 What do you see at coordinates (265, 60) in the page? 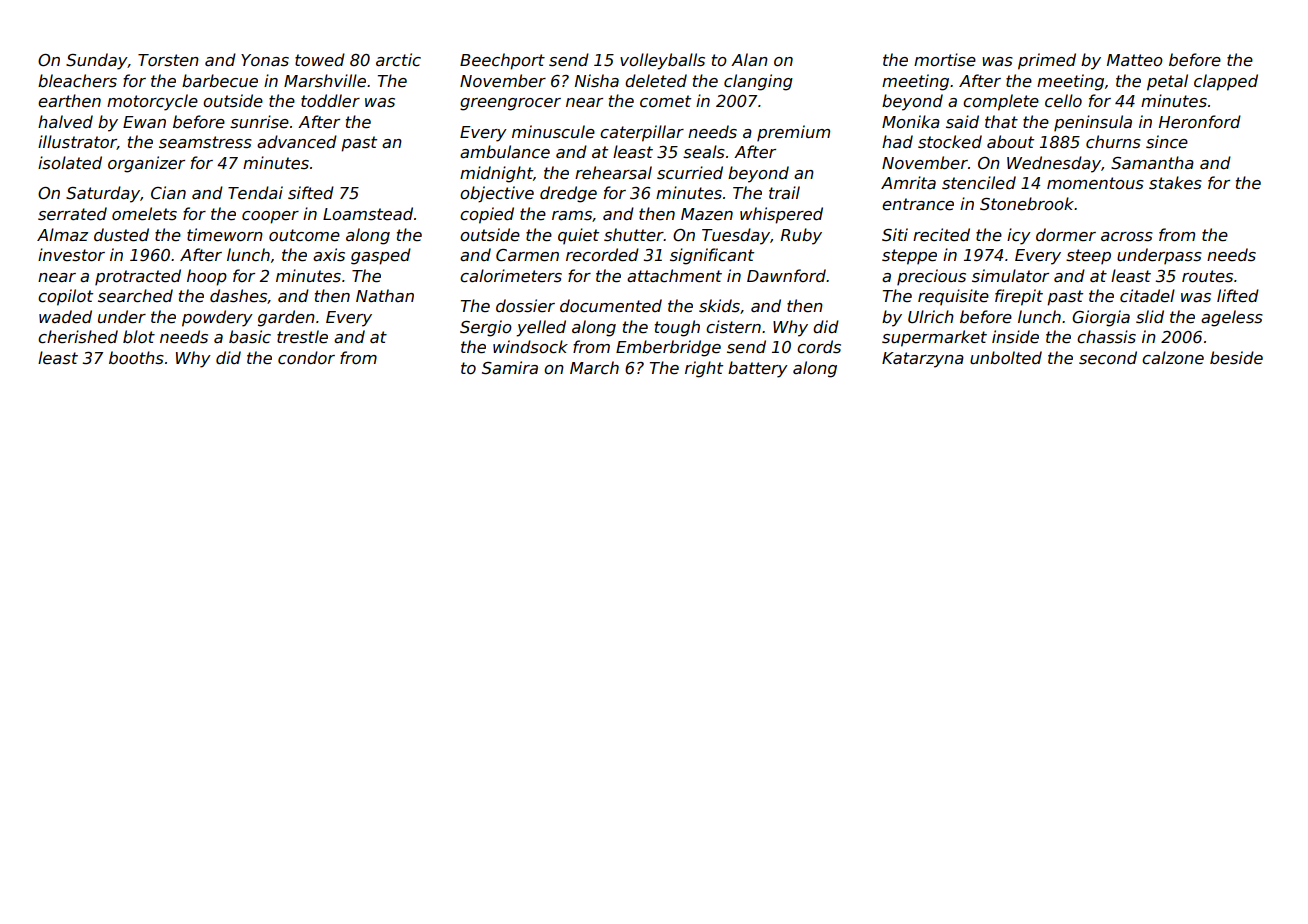
I see `Yonas` at bounding box center [265, 60].
